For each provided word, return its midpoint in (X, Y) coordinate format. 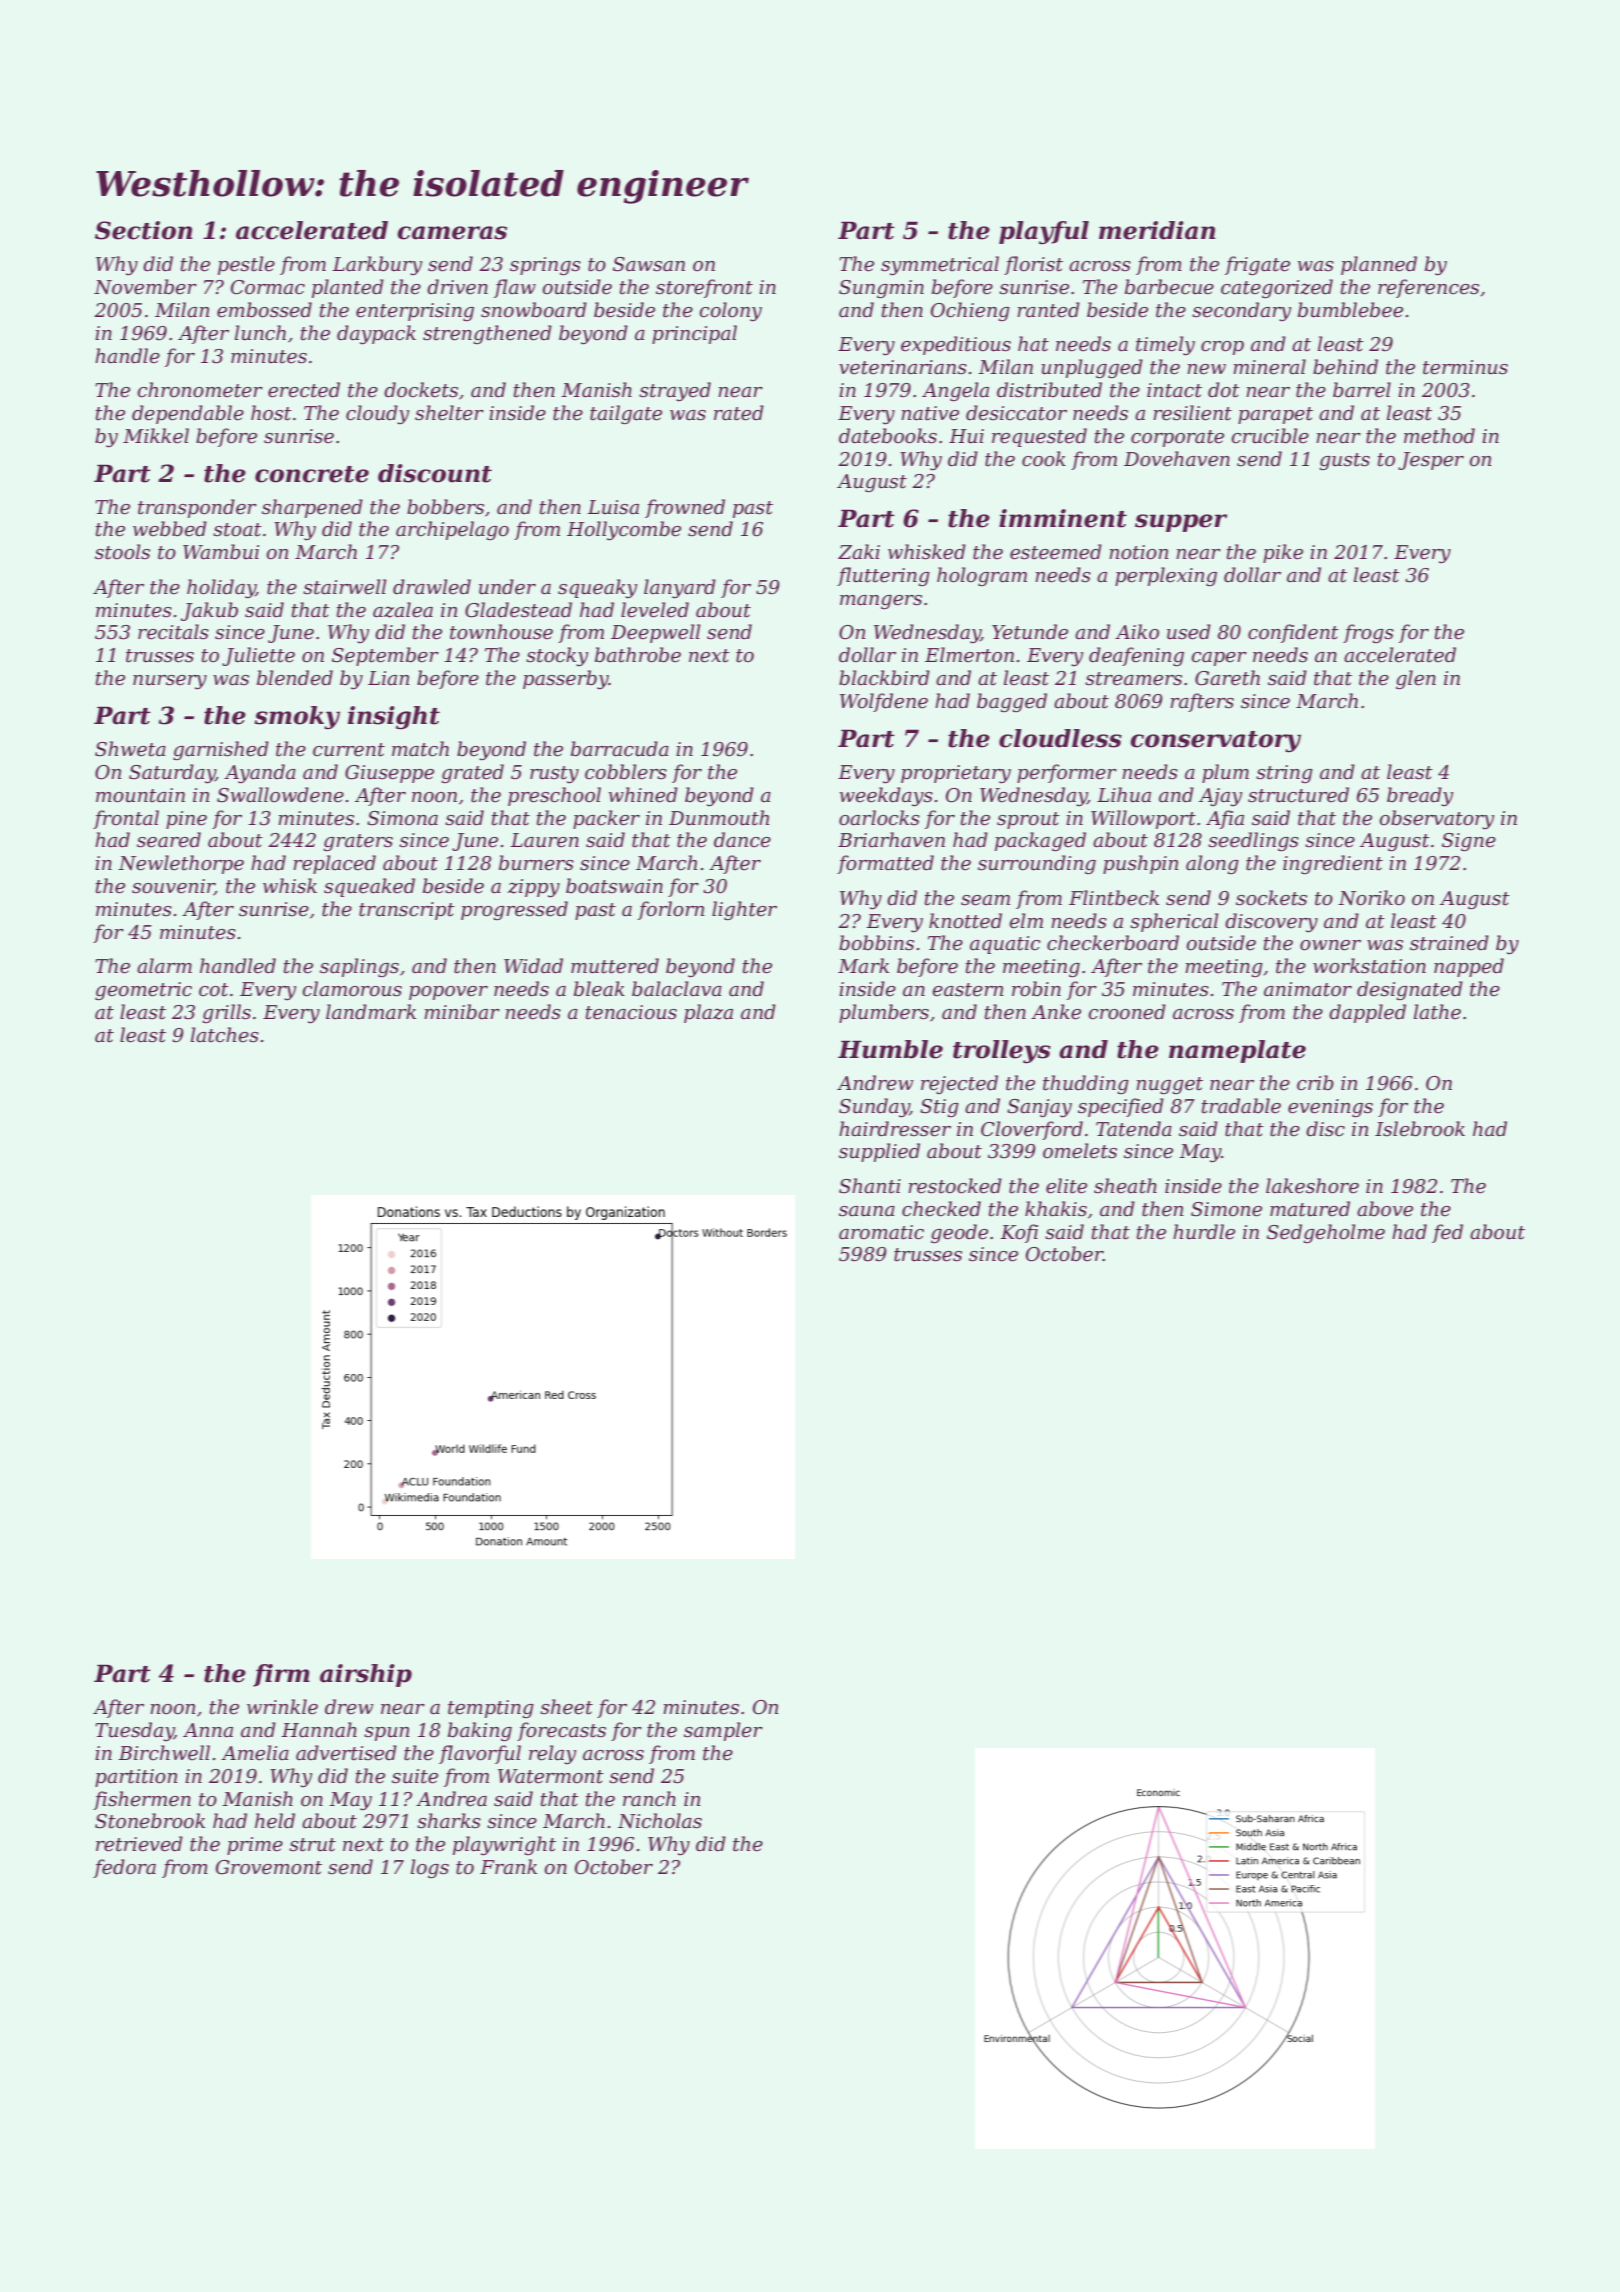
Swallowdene (280, 795)
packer (606, 819)
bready (1420, 797)
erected (304, 390)
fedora (124, 1868)
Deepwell (655, 633)
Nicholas (660, 1821)
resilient (1192, 413)
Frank (508, 1867)
